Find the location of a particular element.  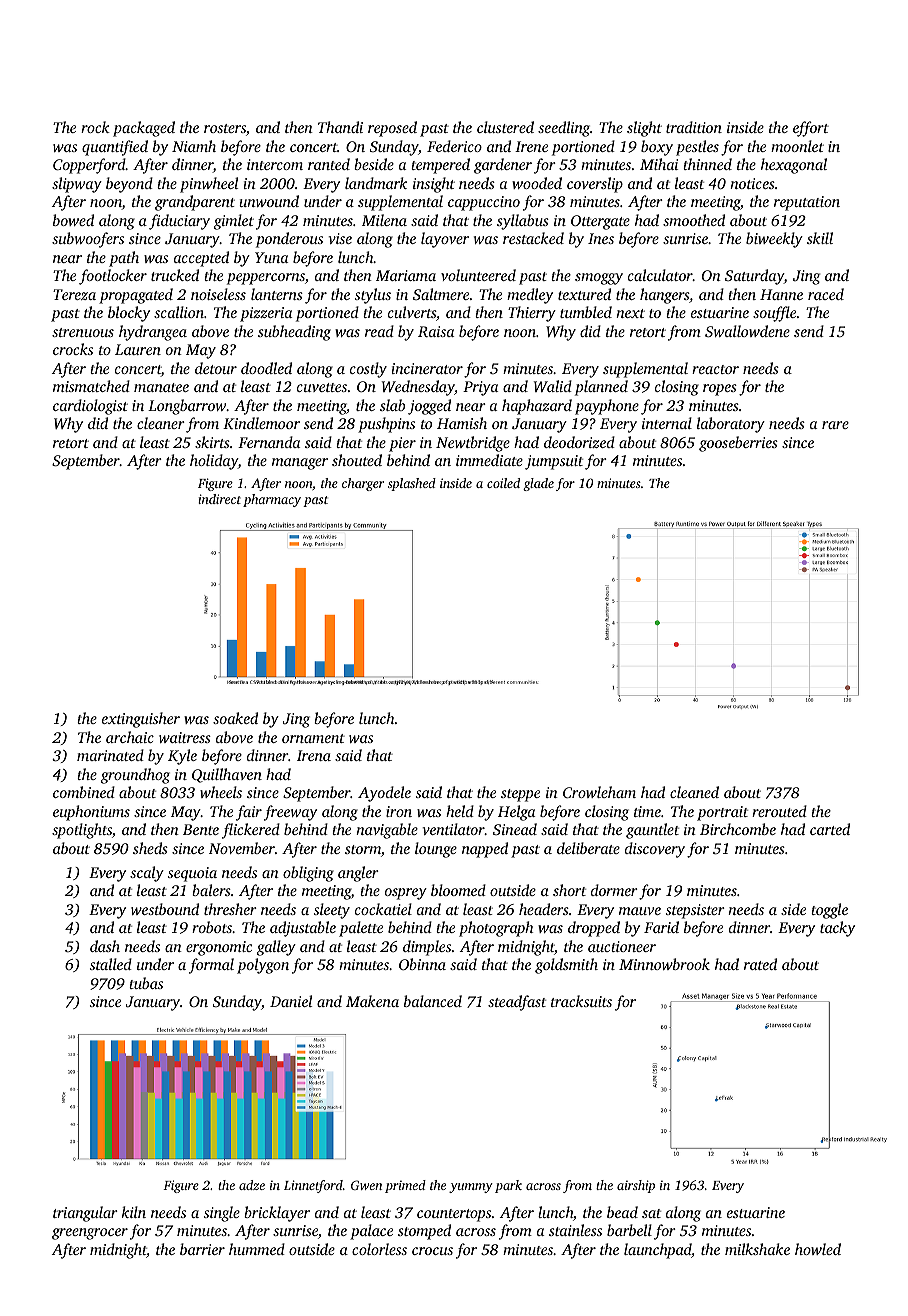

Fernanda is located at coordinates (269, 442).
